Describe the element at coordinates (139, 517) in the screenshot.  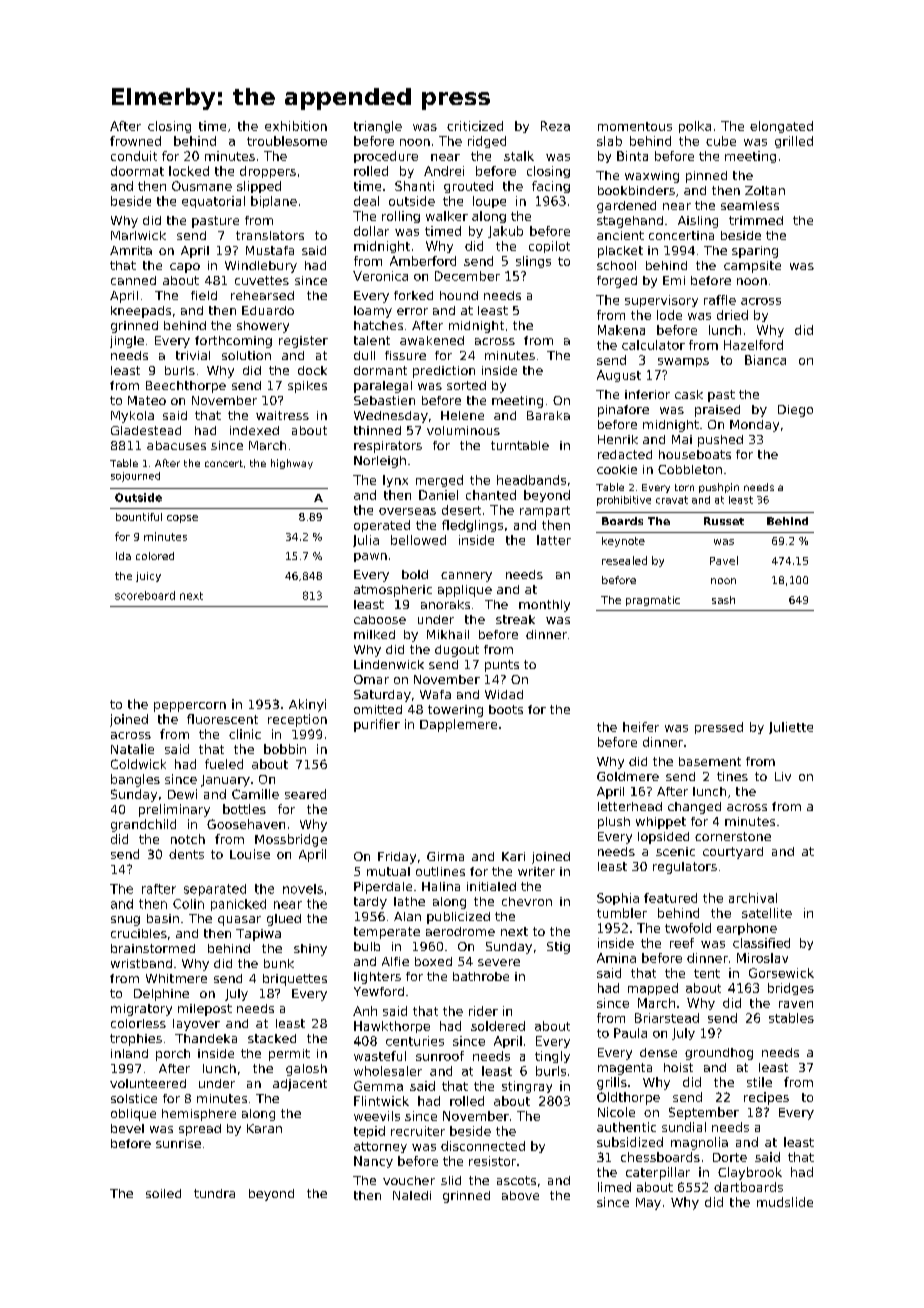
I see `bountiful` at that location.
